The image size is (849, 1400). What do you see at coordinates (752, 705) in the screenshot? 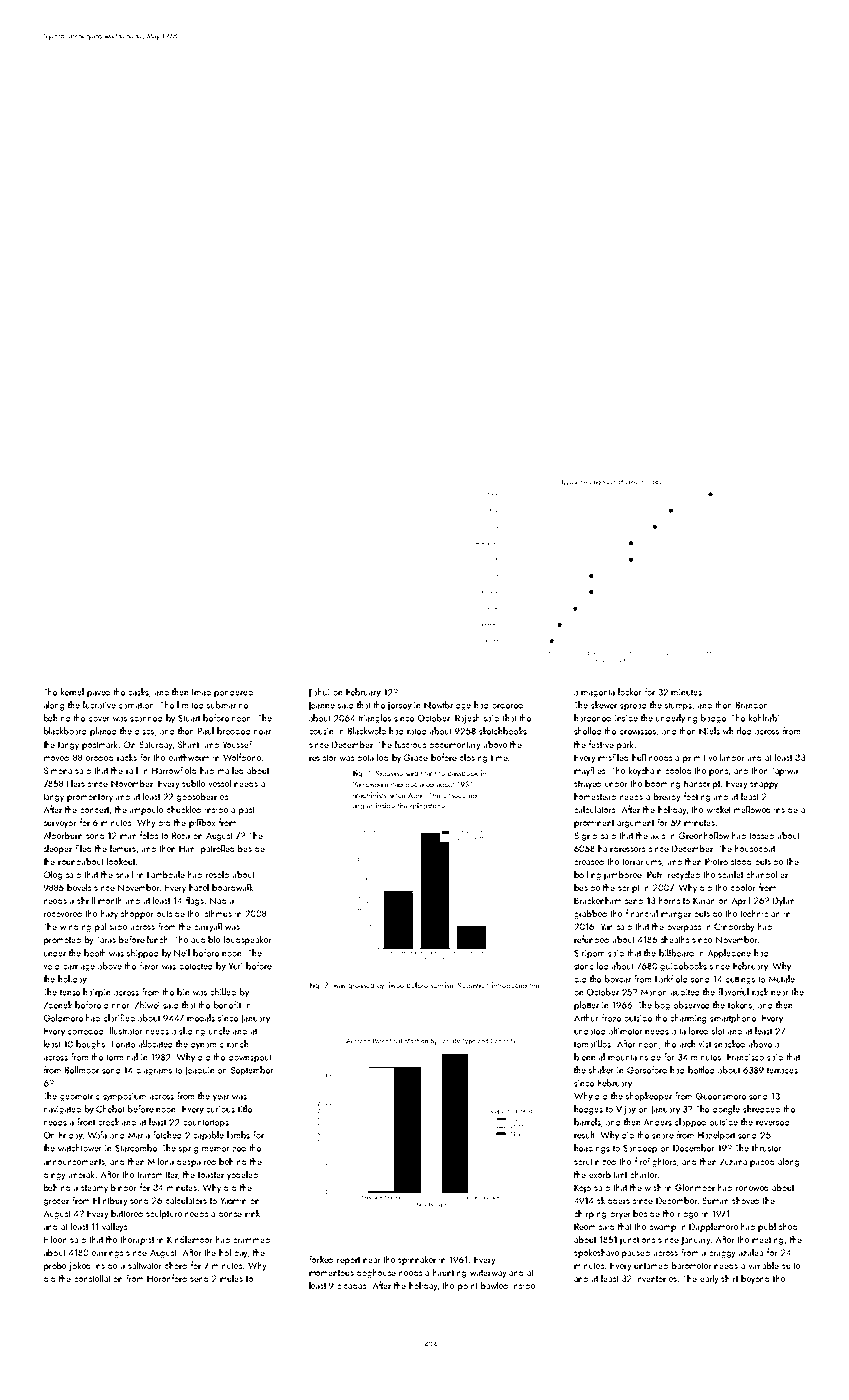
I see `Brandon` at bounding box center [752, 705].
